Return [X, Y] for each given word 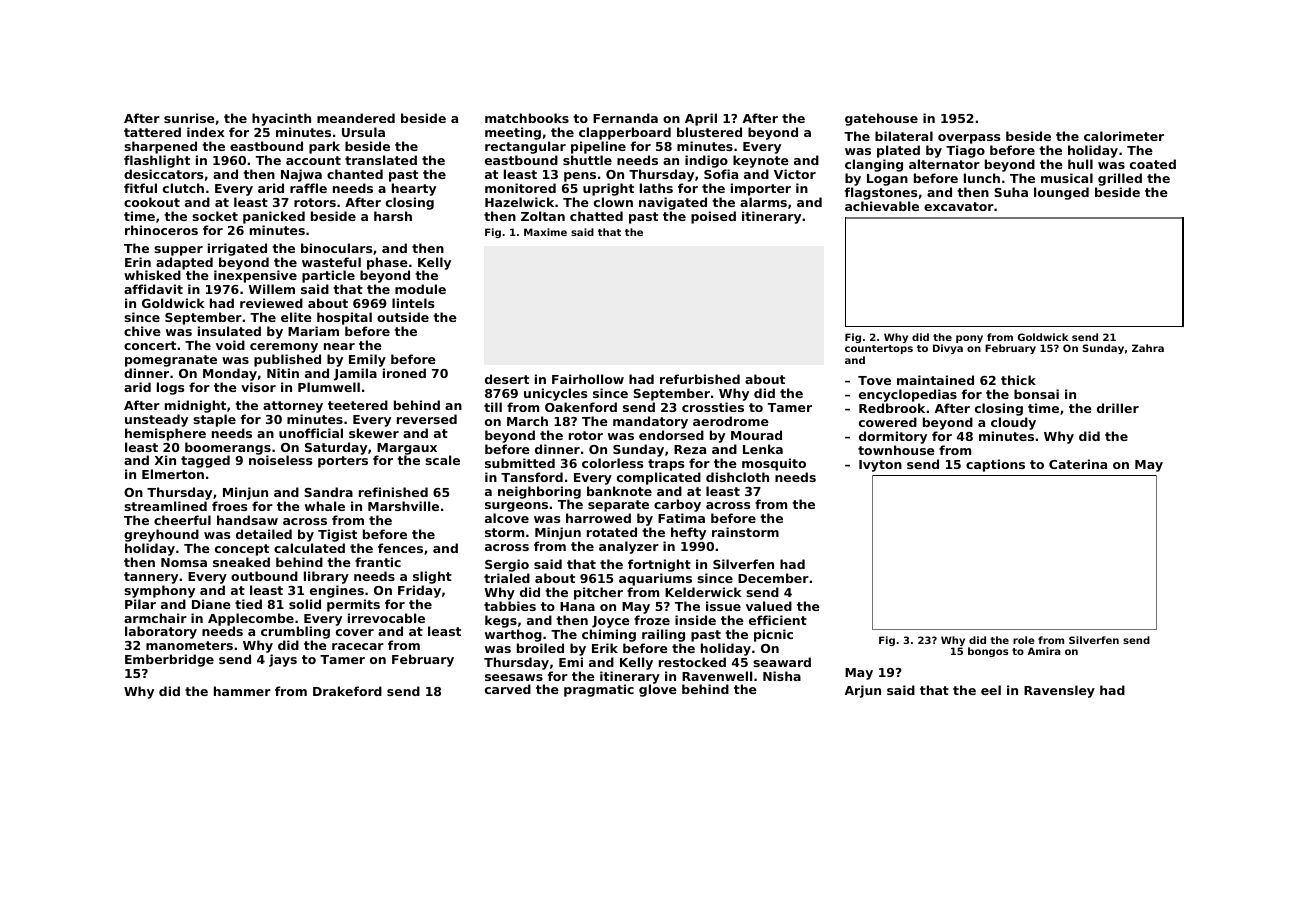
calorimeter [1124, 136]
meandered [356, 118]
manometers [189, 645]
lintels [413, 303]
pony [969, 339]
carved [508, 689]
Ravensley [1059, 691]
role [1023, 640]
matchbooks [527, 118]
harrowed [598, 518]
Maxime [545, 232]
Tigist [337, 535]
